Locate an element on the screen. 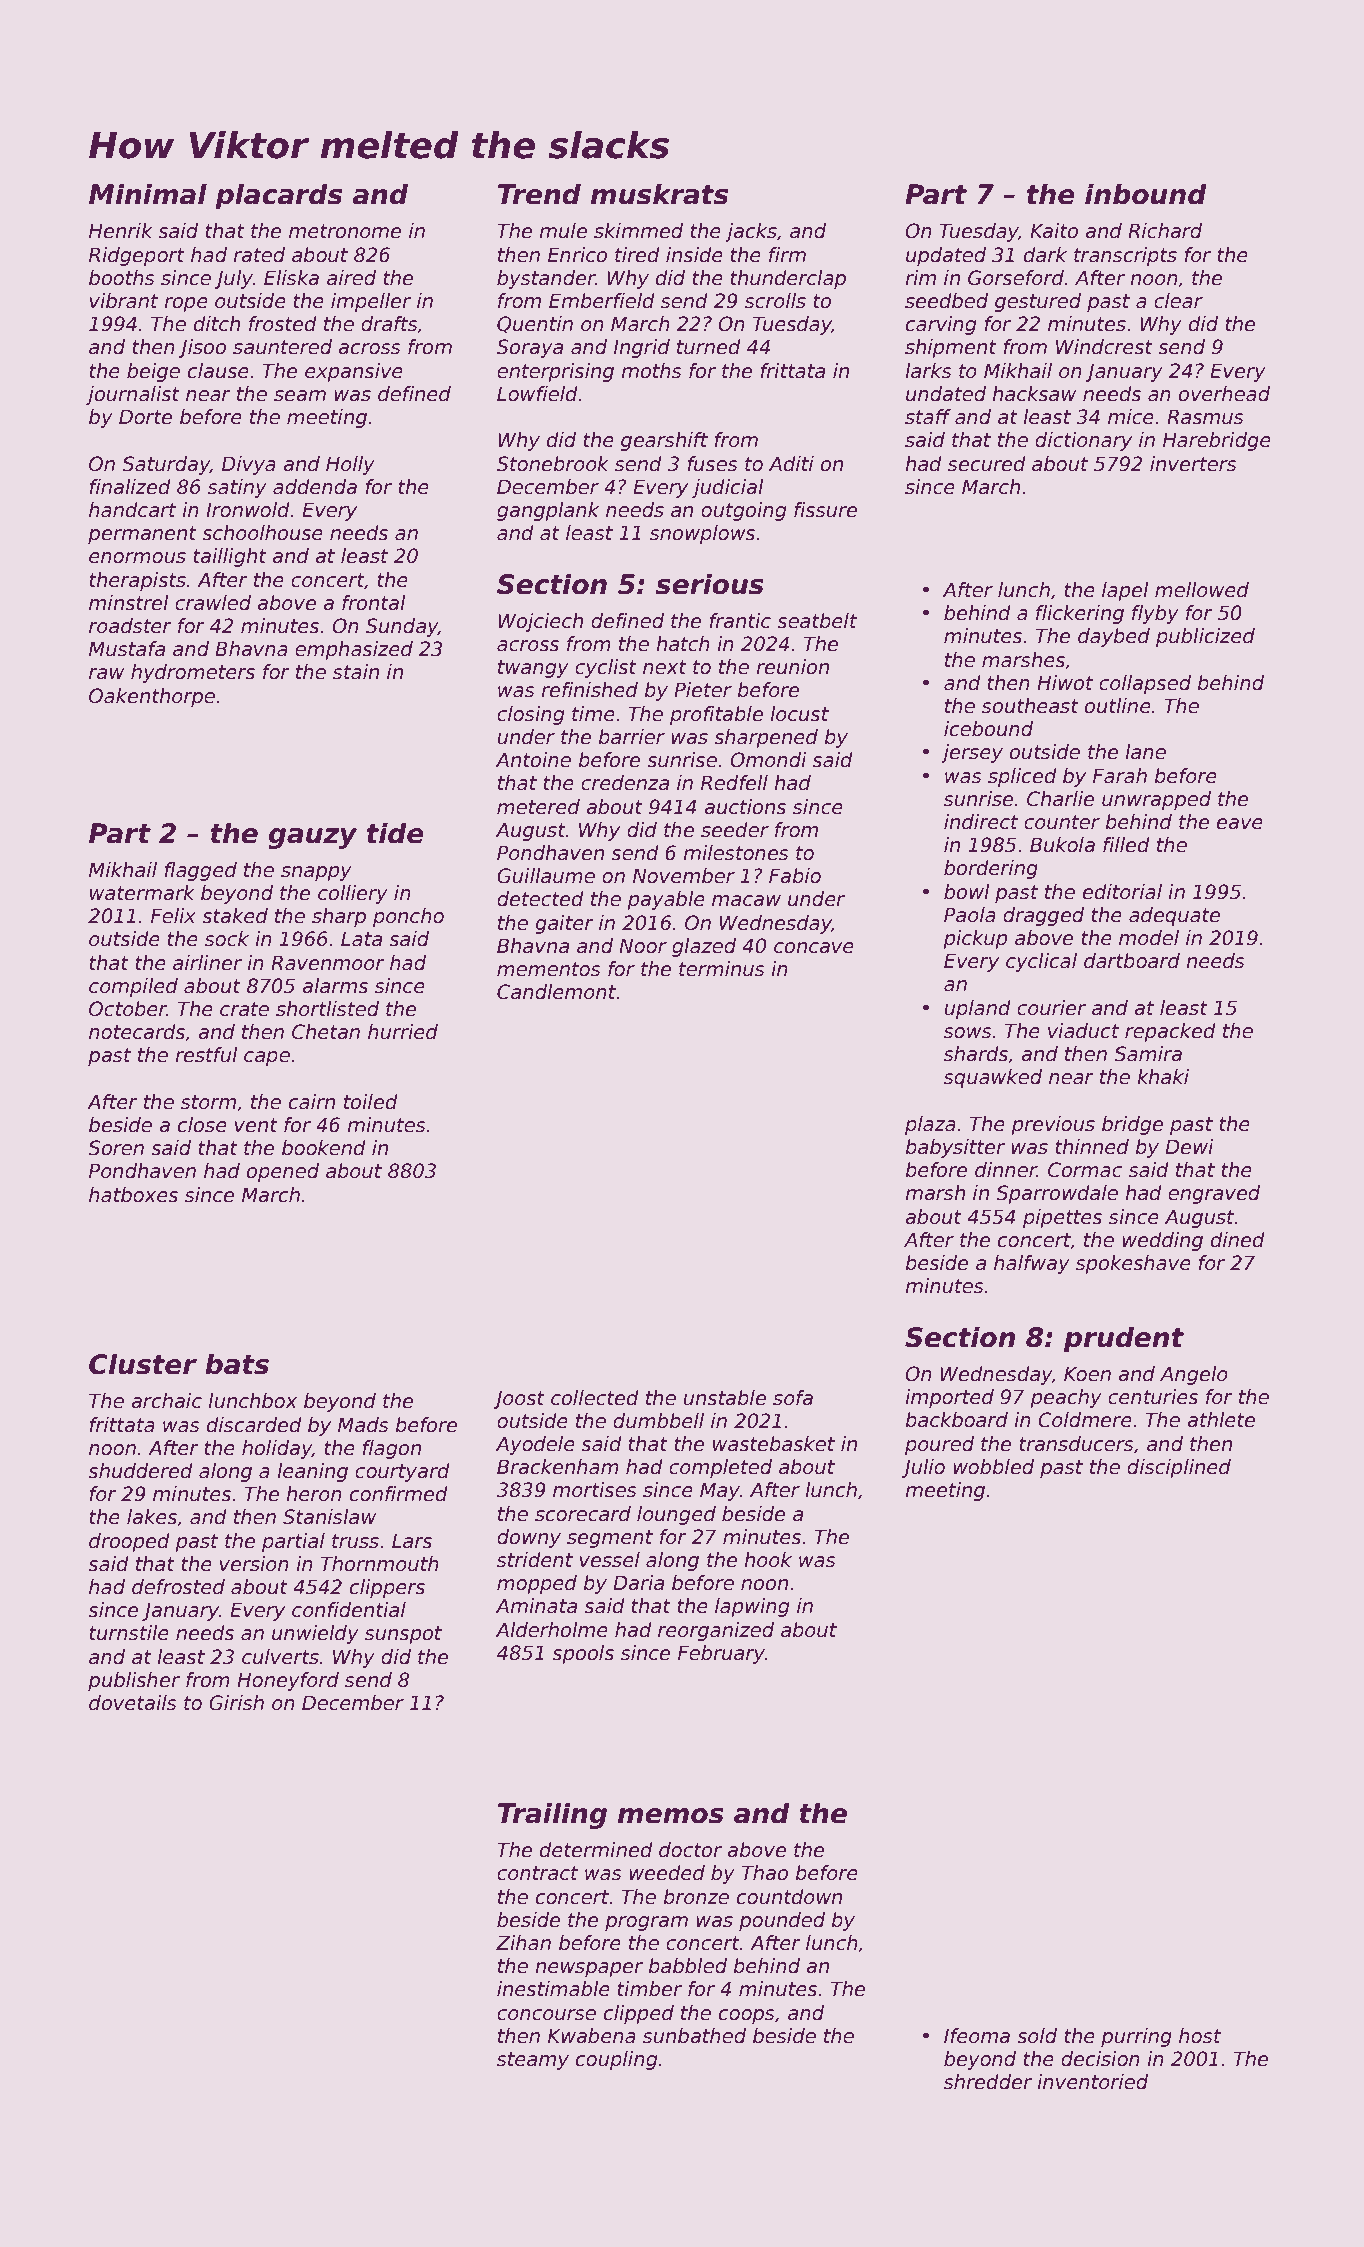 The width and height of the screenshot is (1364, 2247). opened is located at coordinates (283, 1172).
